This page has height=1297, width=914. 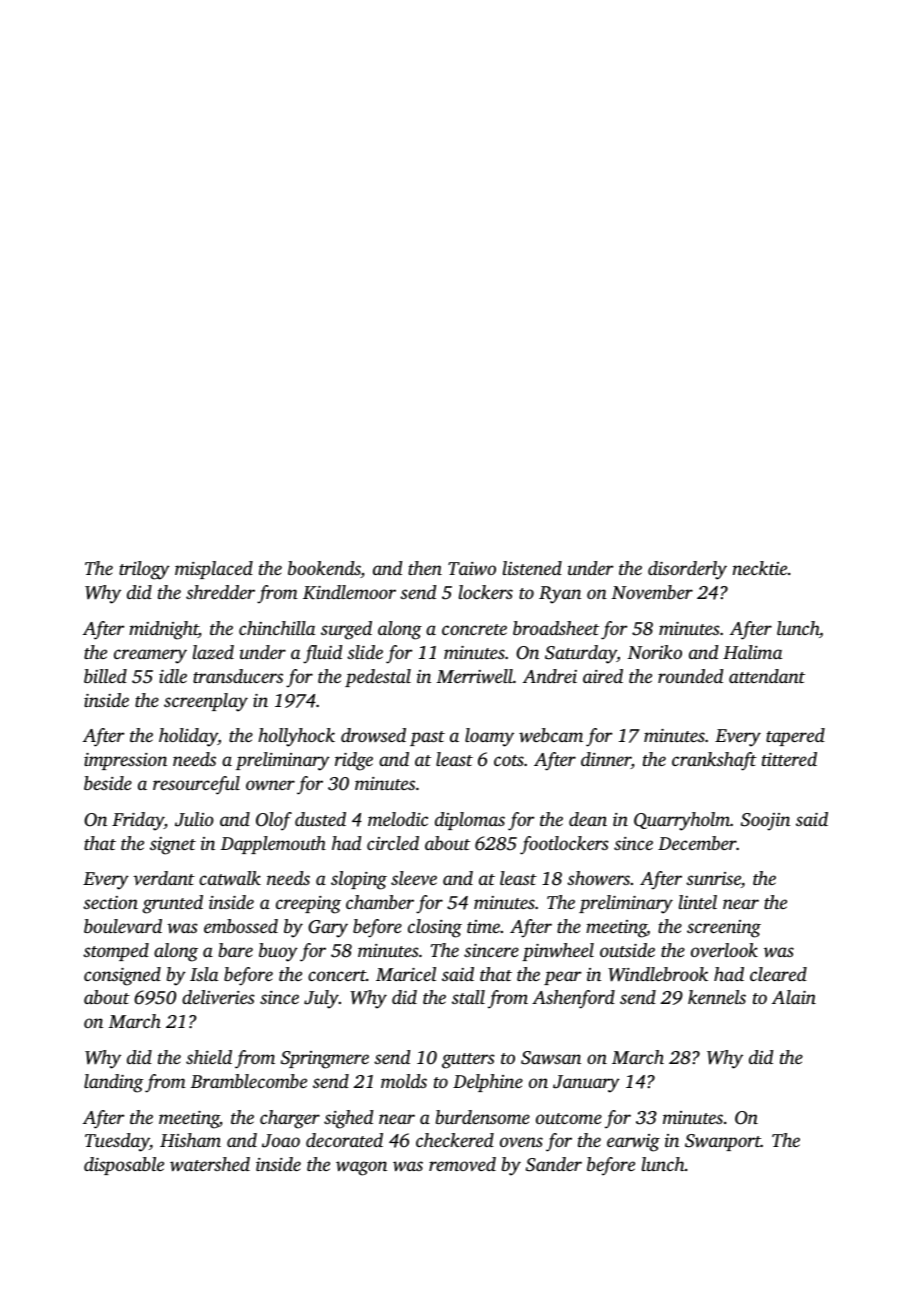 I want to click on chamber, so click(x=380, y=902).
